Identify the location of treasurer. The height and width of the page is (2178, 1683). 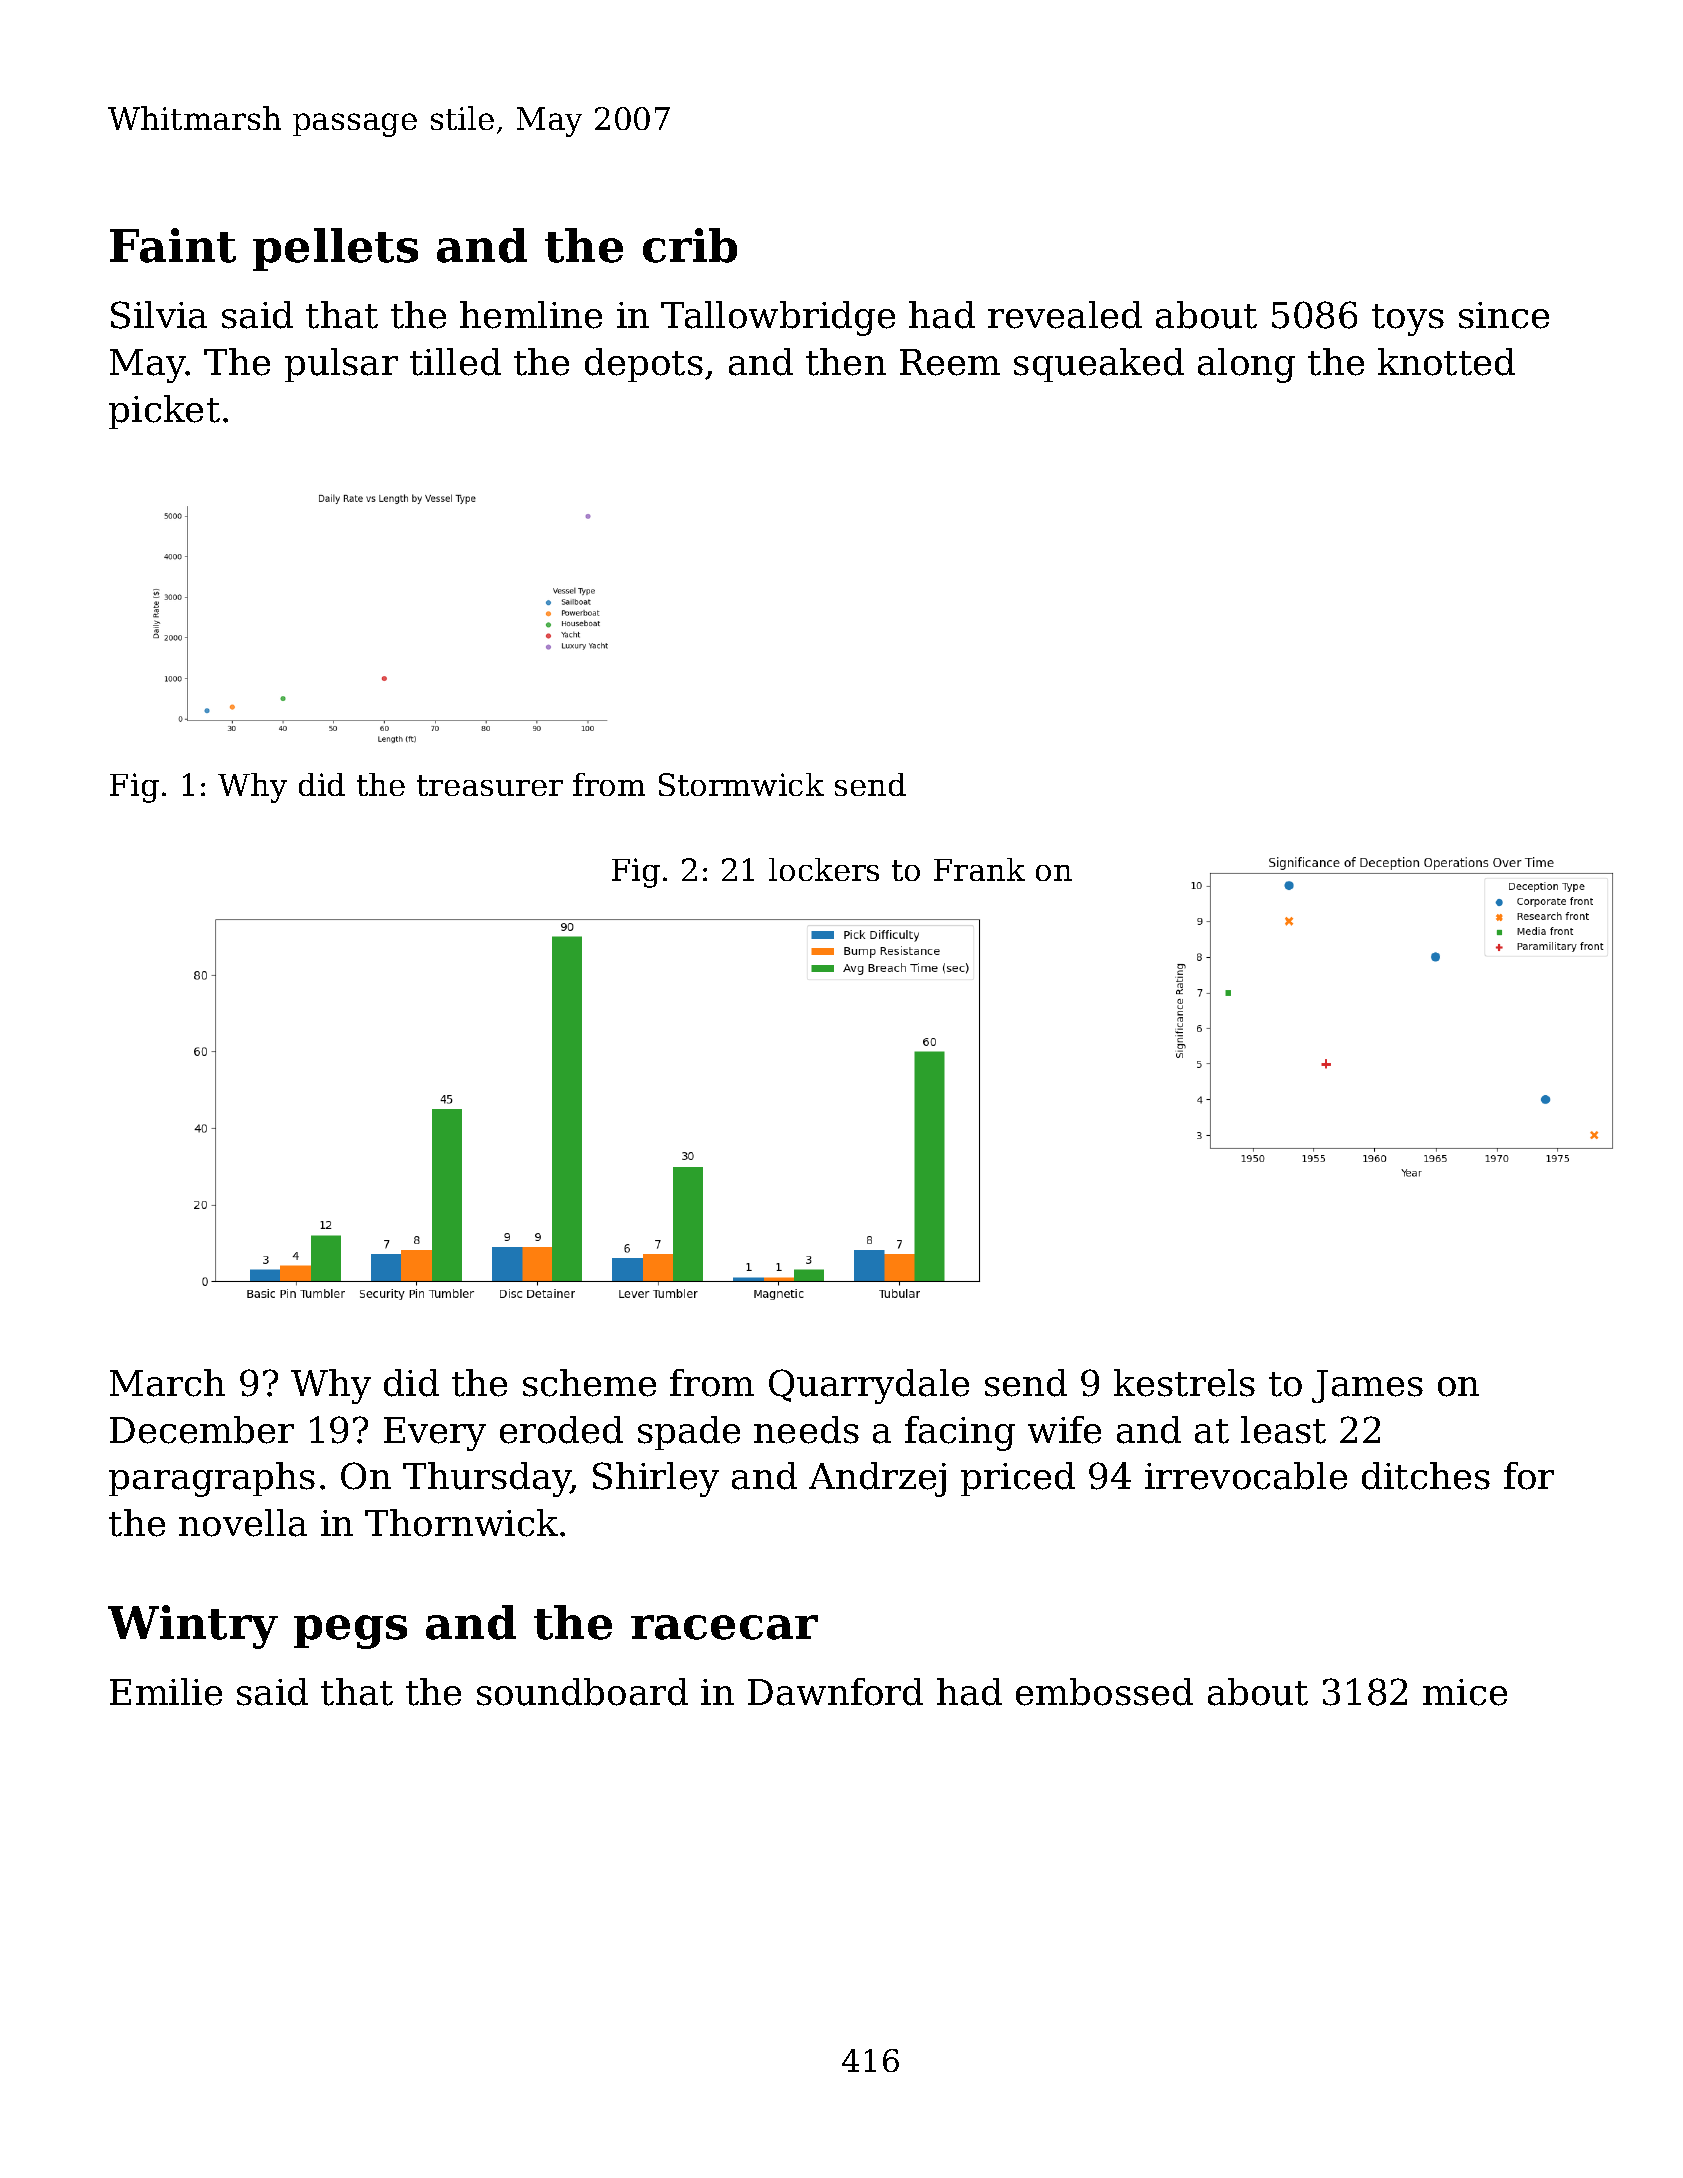
(490, 785).
